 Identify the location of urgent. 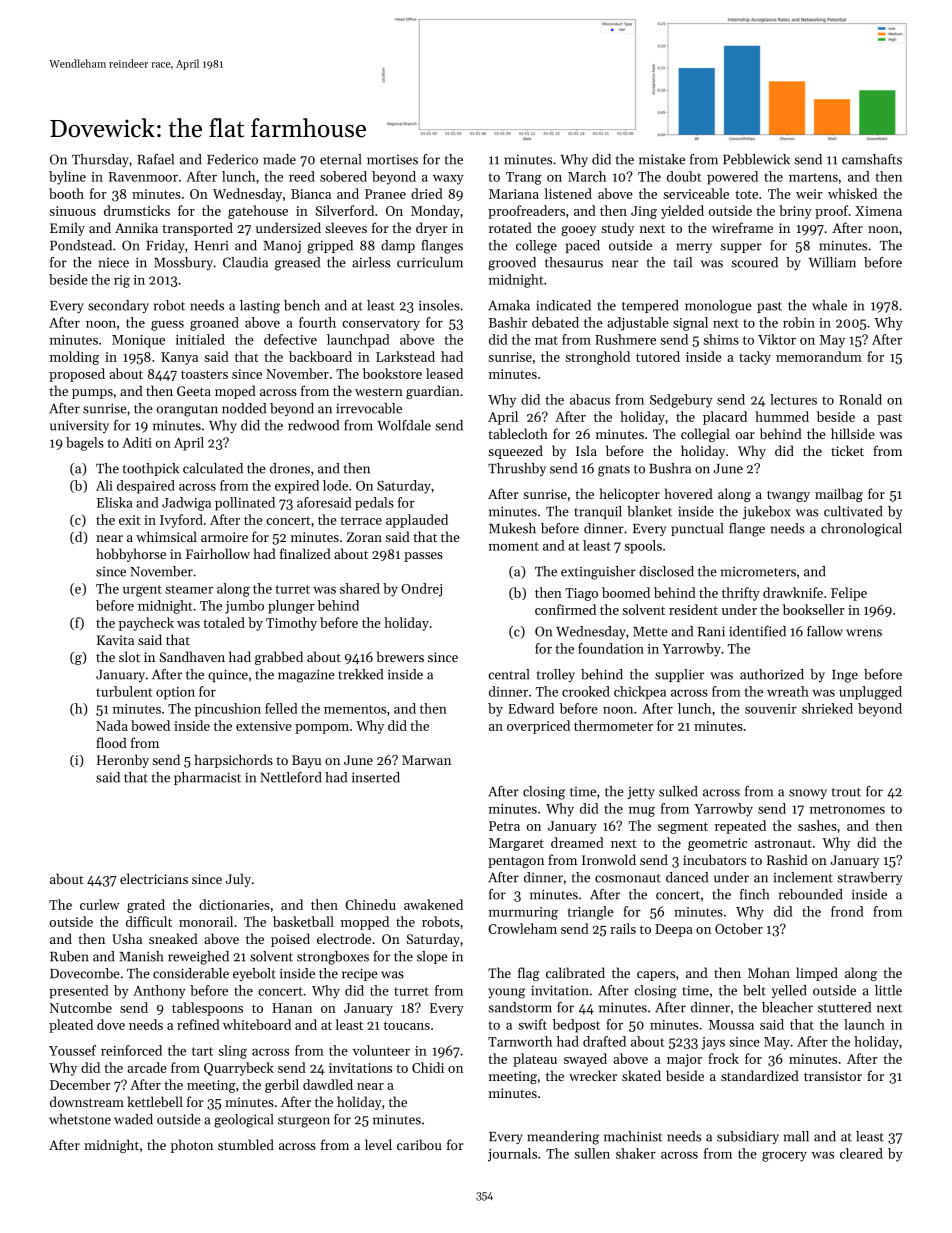
(142, 591).
